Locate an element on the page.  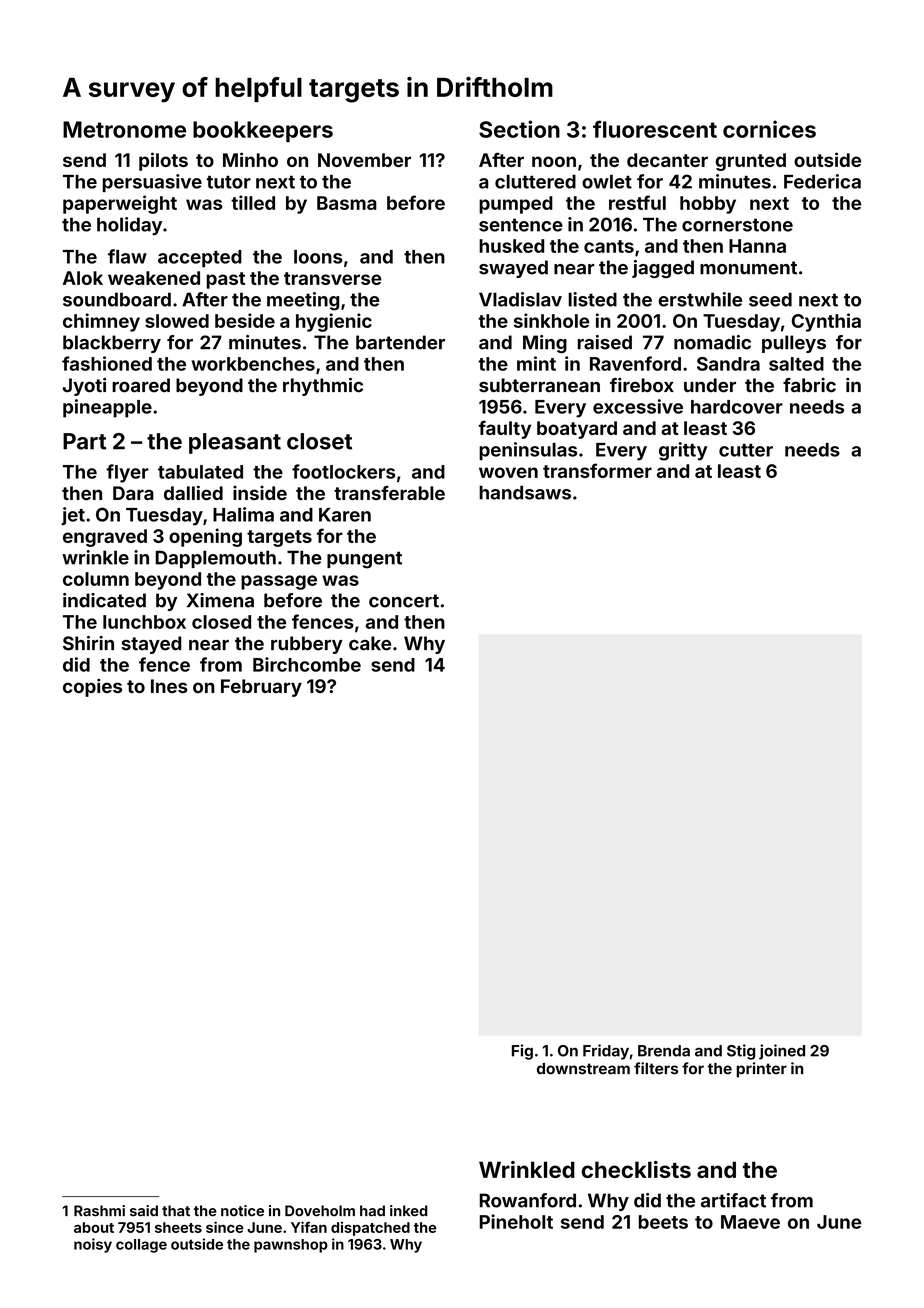
closet is located at coordinates (319, 441).
